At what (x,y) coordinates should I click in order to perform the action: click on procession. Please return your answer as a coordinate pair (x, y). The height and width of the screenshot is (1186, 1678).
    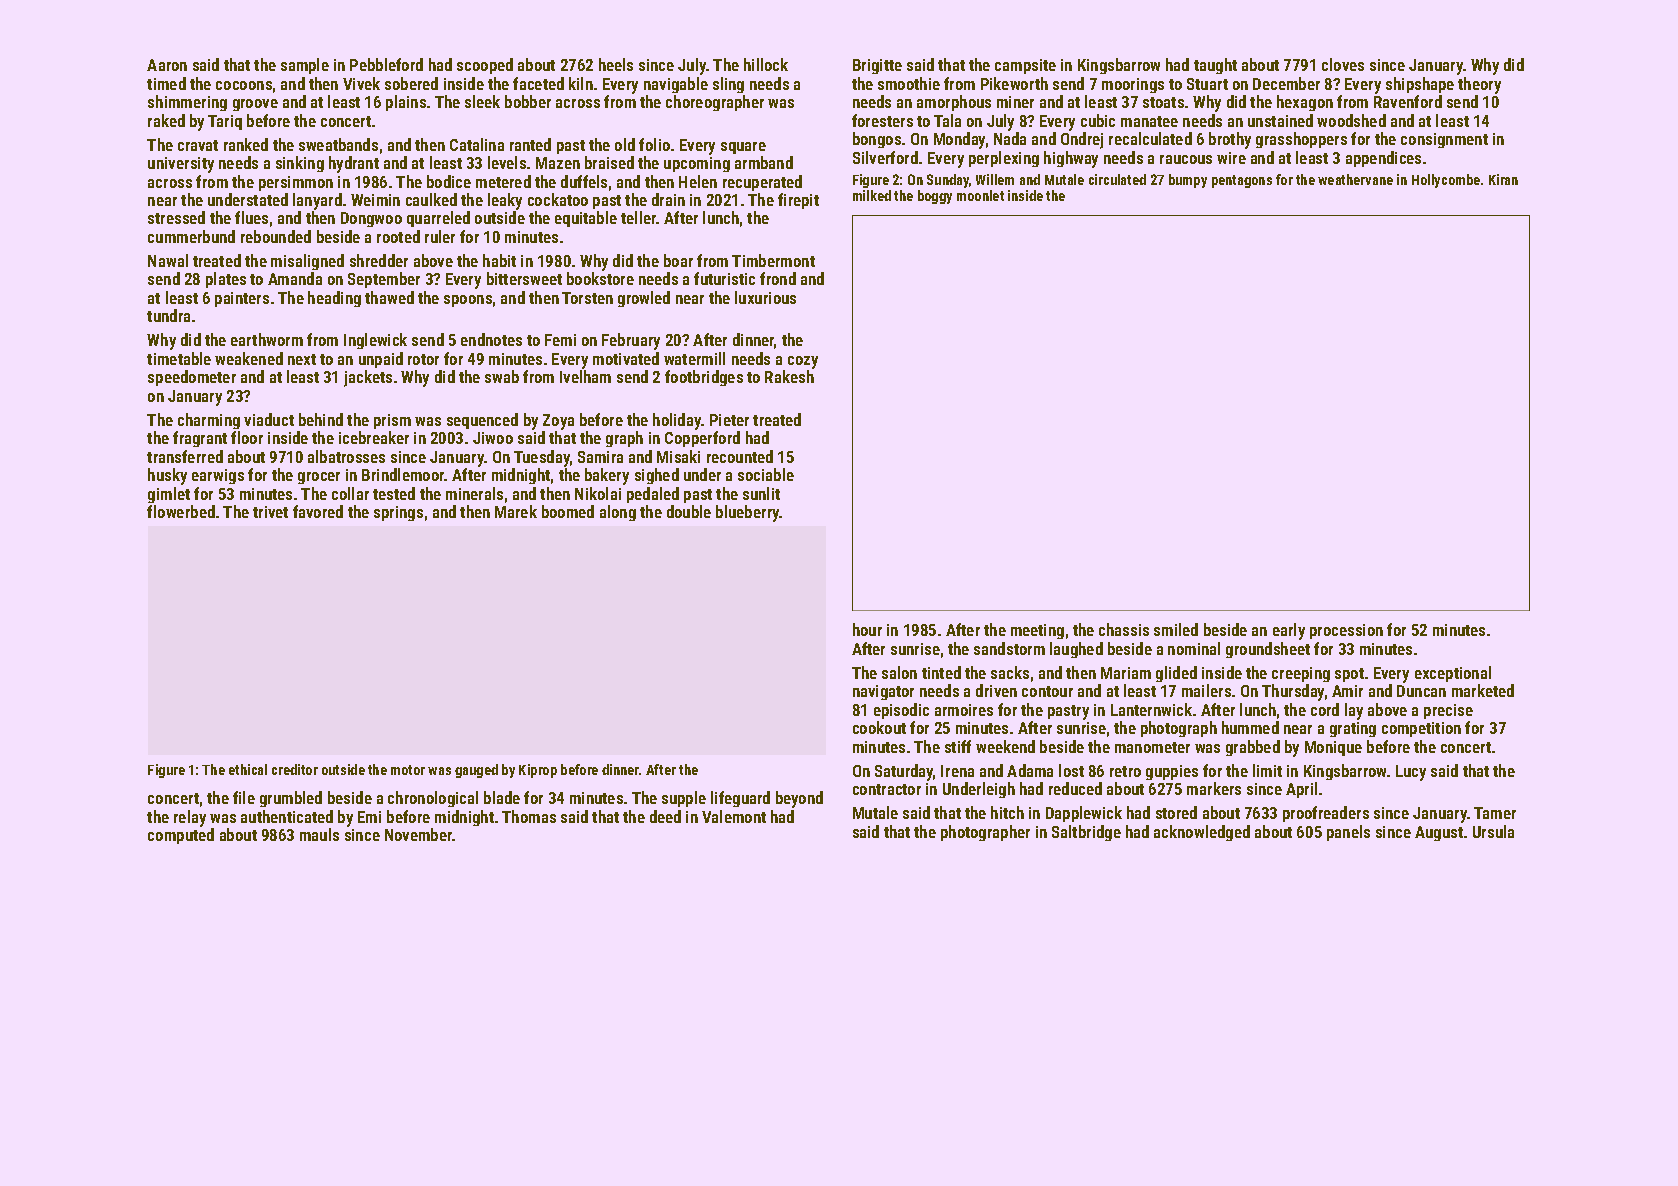
    Looking at the image, I should click on (1346, 631).
